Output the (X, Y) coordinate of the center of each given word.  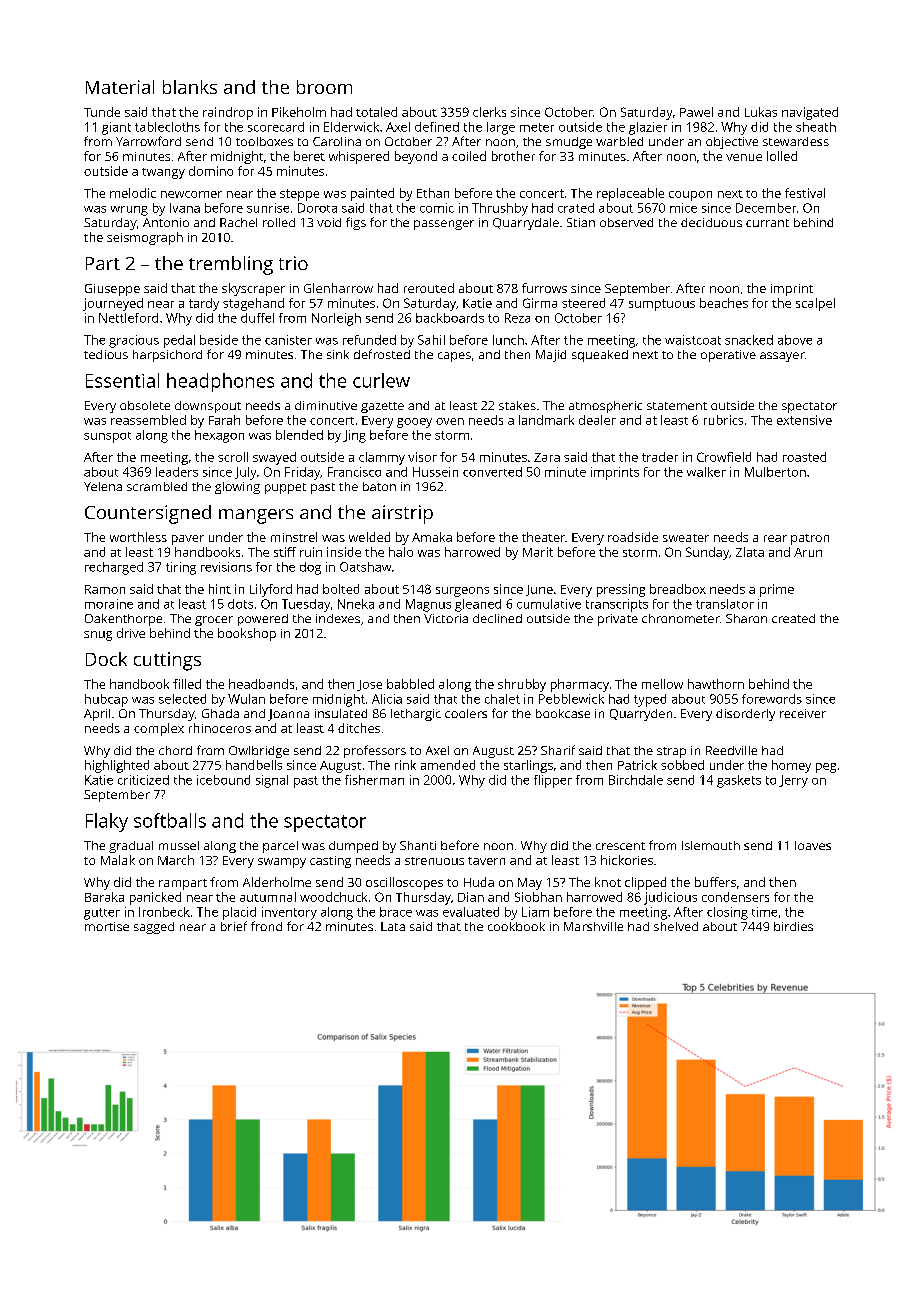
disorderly (745, 715)
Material (120, 87)
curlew (381, 380)
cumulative (549, 604)
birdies (793, 926)
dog (310, 568)
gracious (134, 341)
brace (396, 912)
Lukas (761, 112)
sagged (154, 928)
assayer (782, 357)
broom (324, 87)
